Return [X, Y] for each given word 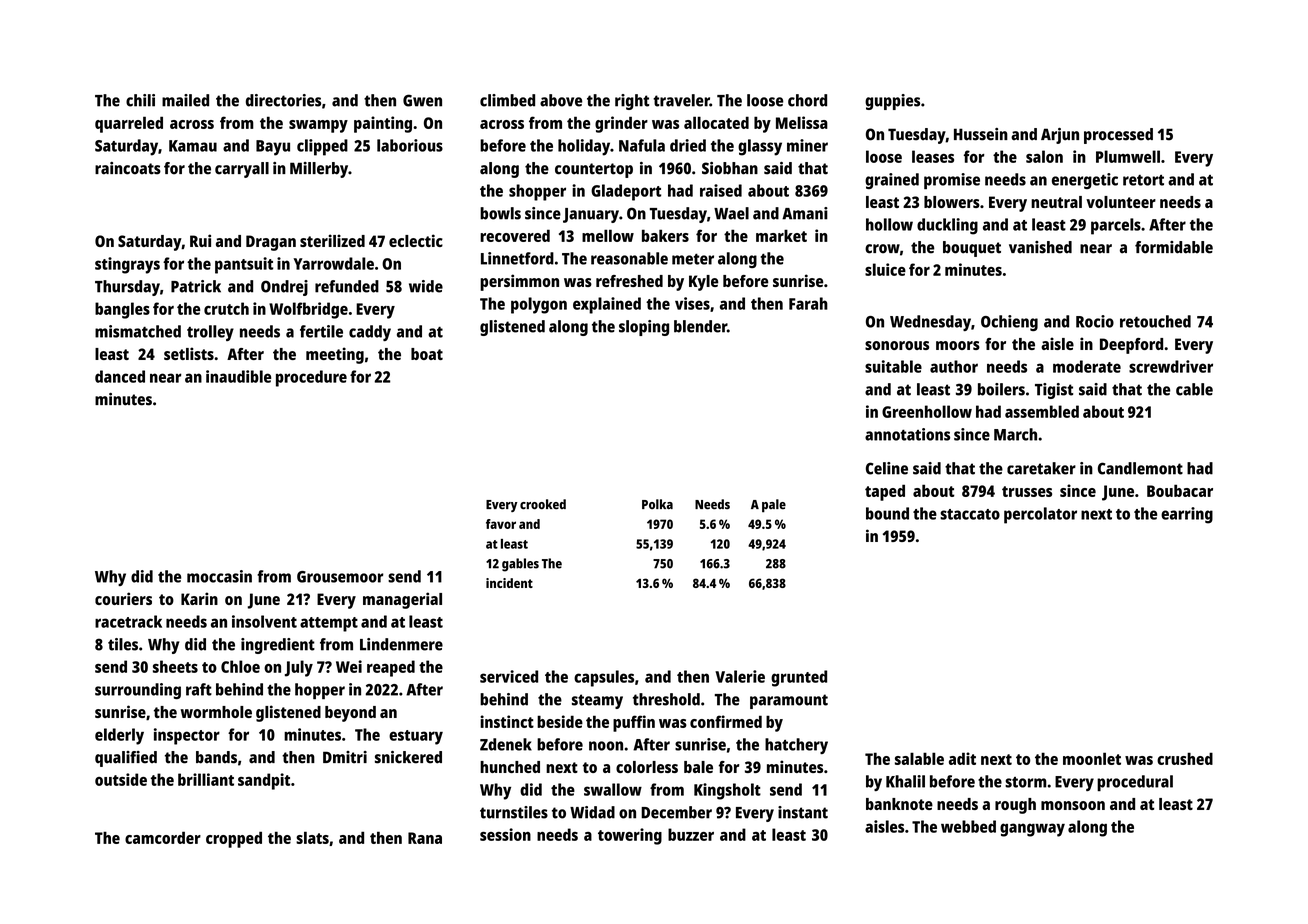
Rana [425, 838]
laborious [410, 145]
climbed [507, 100]
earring [1187, 515]
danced [120, 376]
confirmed [726, 721]
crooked [543, 504]
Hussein [981, 134]
